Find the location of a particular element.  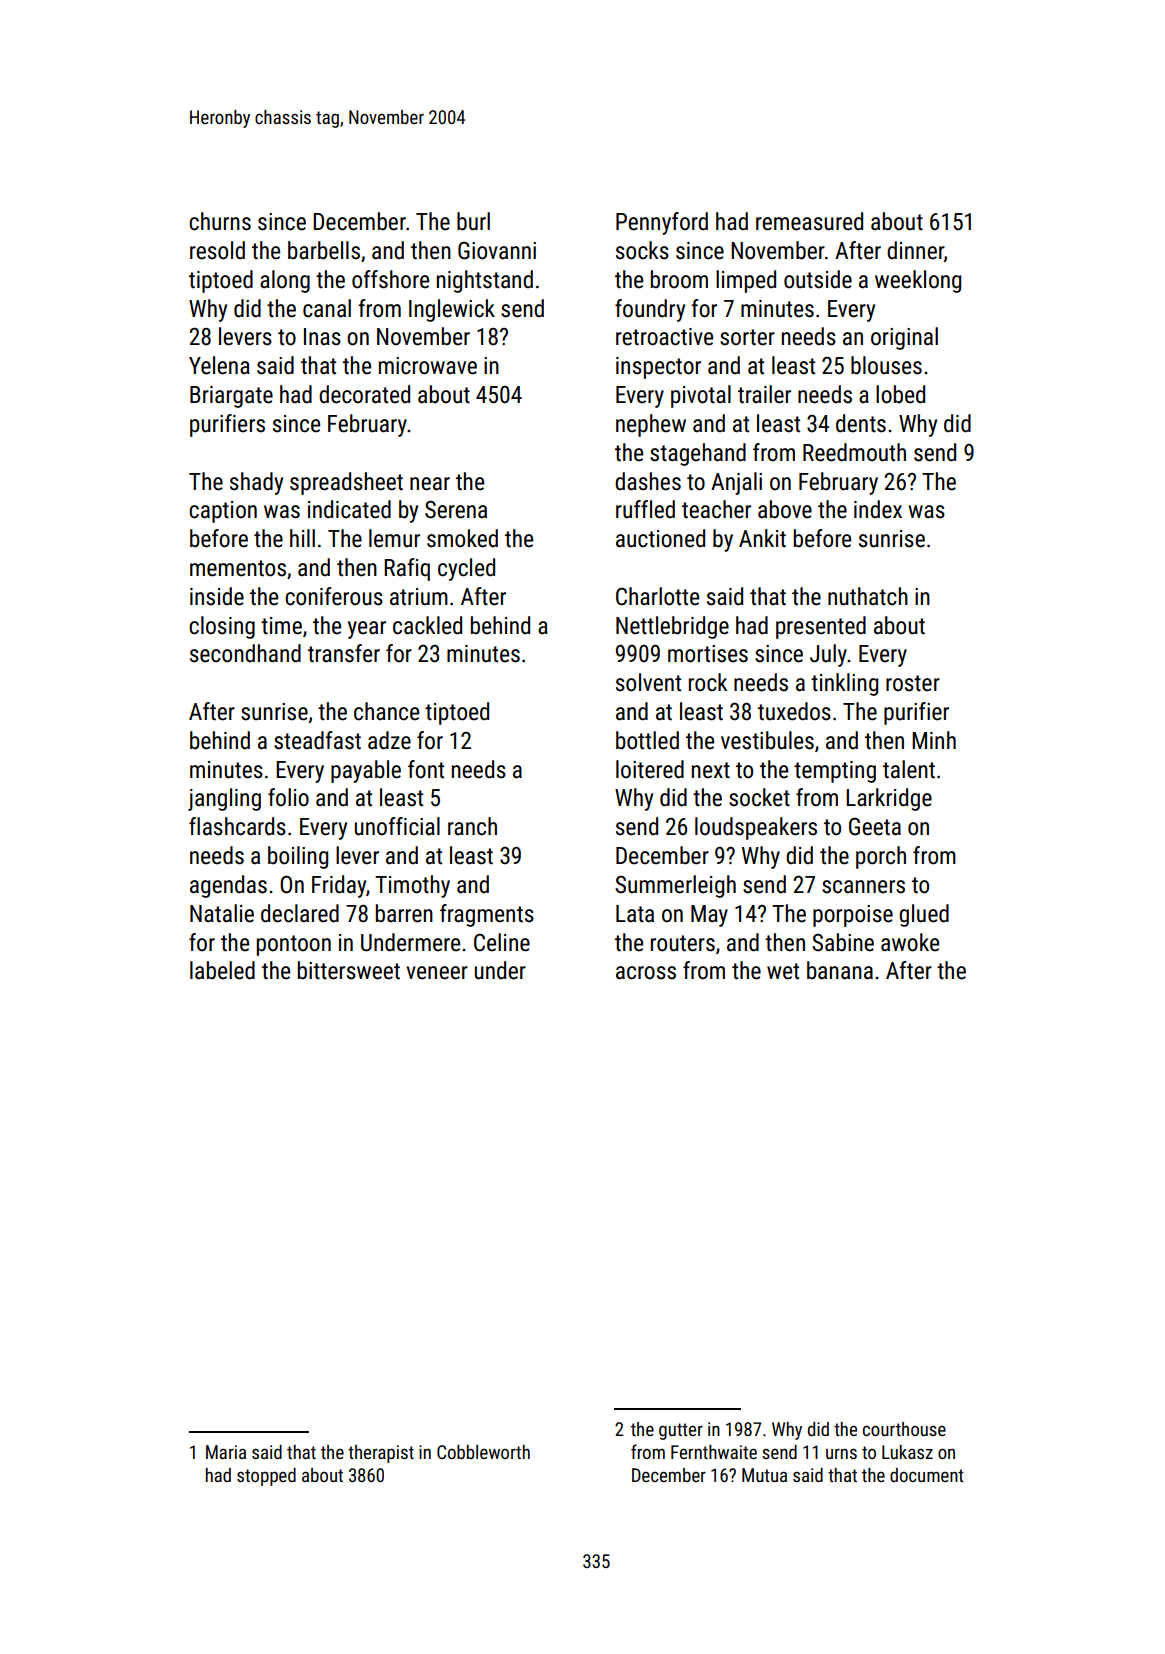

offshore is located at coordinates (390, 279).
